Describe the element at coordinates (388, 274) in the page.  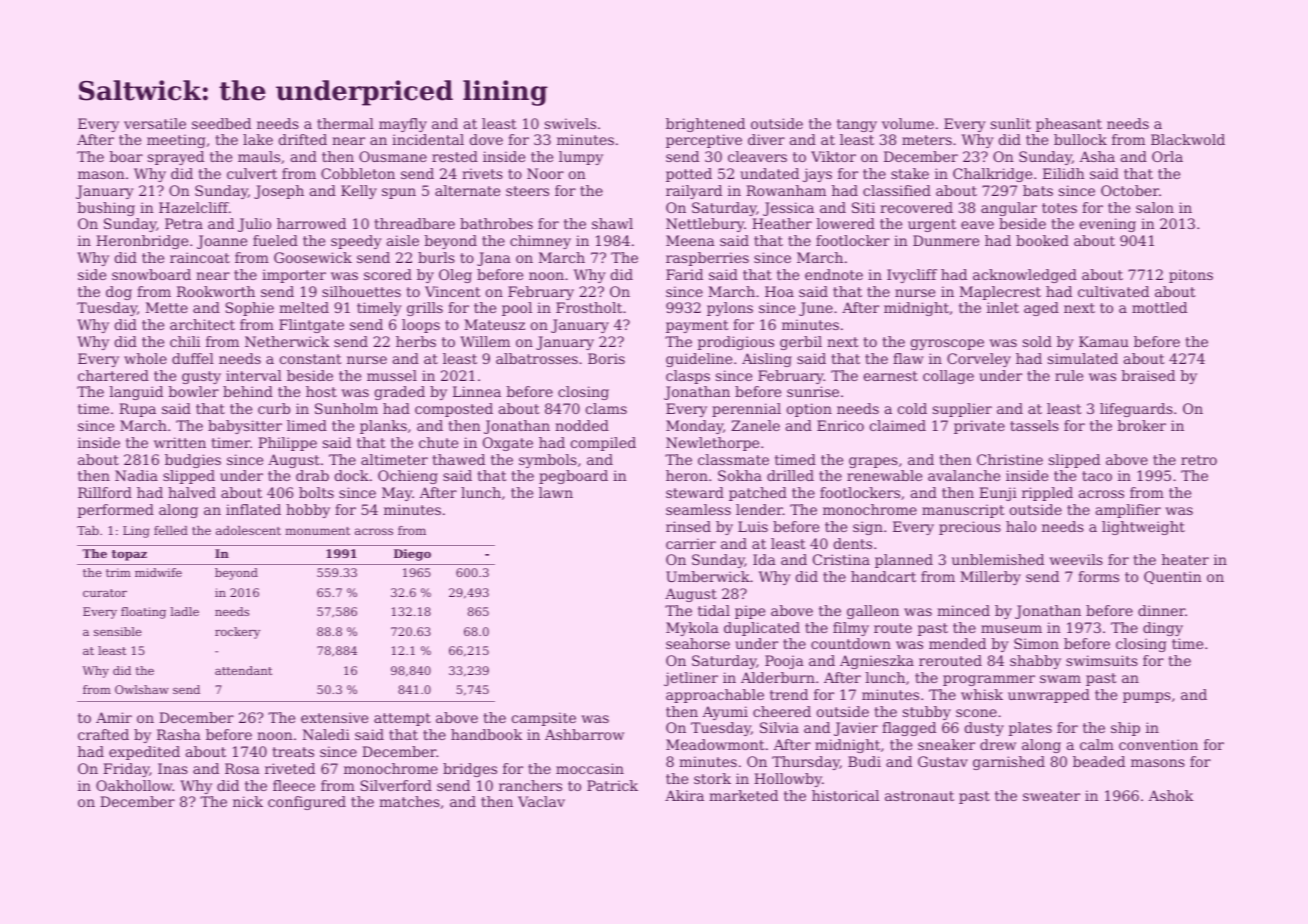
I see `scored` at that location.
